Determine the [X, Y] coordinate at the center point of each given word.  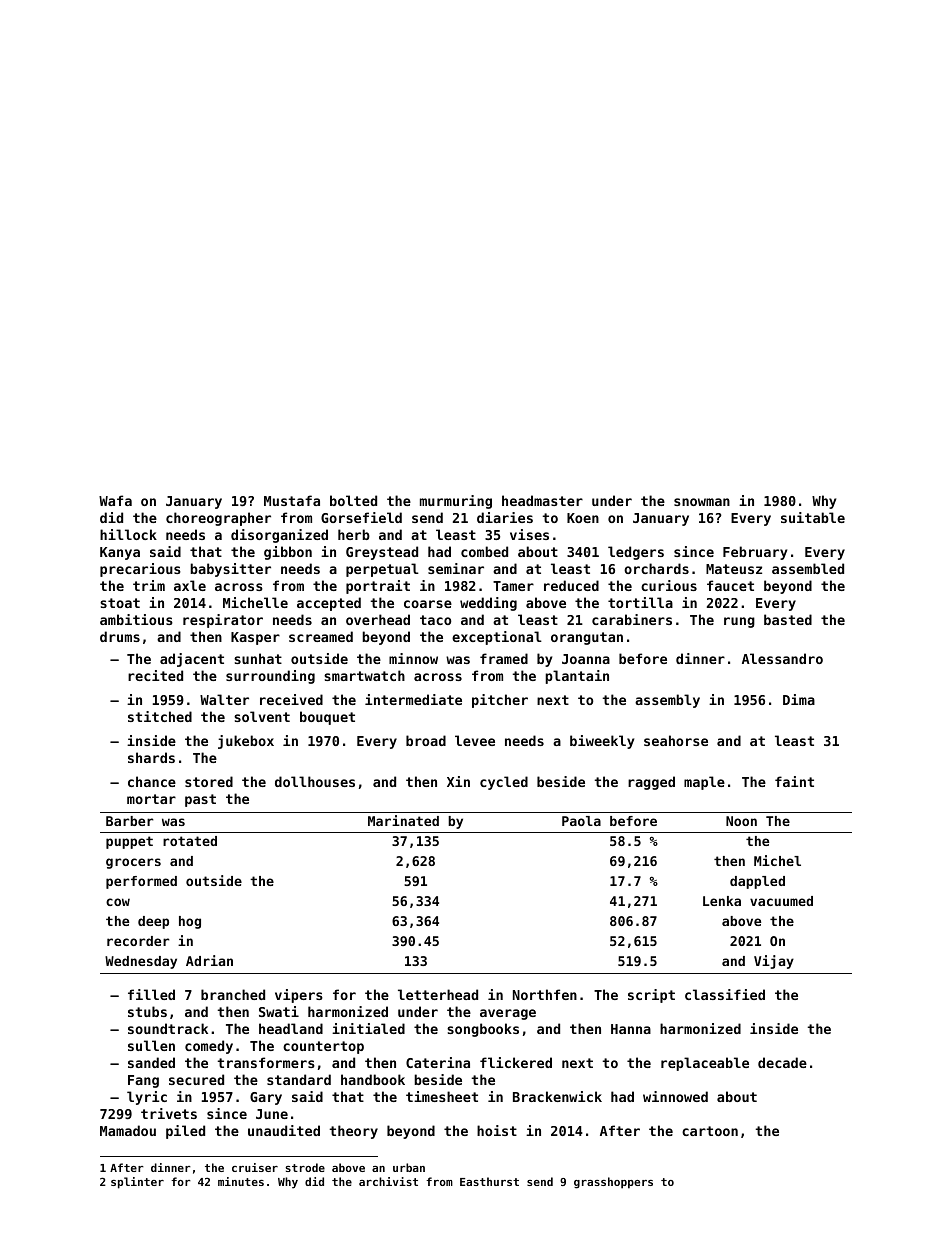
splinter [137, 1183]
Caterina [438, 1062]
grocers [133, 863]
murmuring [456, 502]
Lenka [722, 901]
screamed [321, 636]
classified [725, 994]
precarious [140, 570]
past [200, 800]
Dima [799, 699]
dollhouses [315, 781]
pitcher [500, 701]
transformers [266, 1062]
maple [704, 783]
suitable [813, 517]
